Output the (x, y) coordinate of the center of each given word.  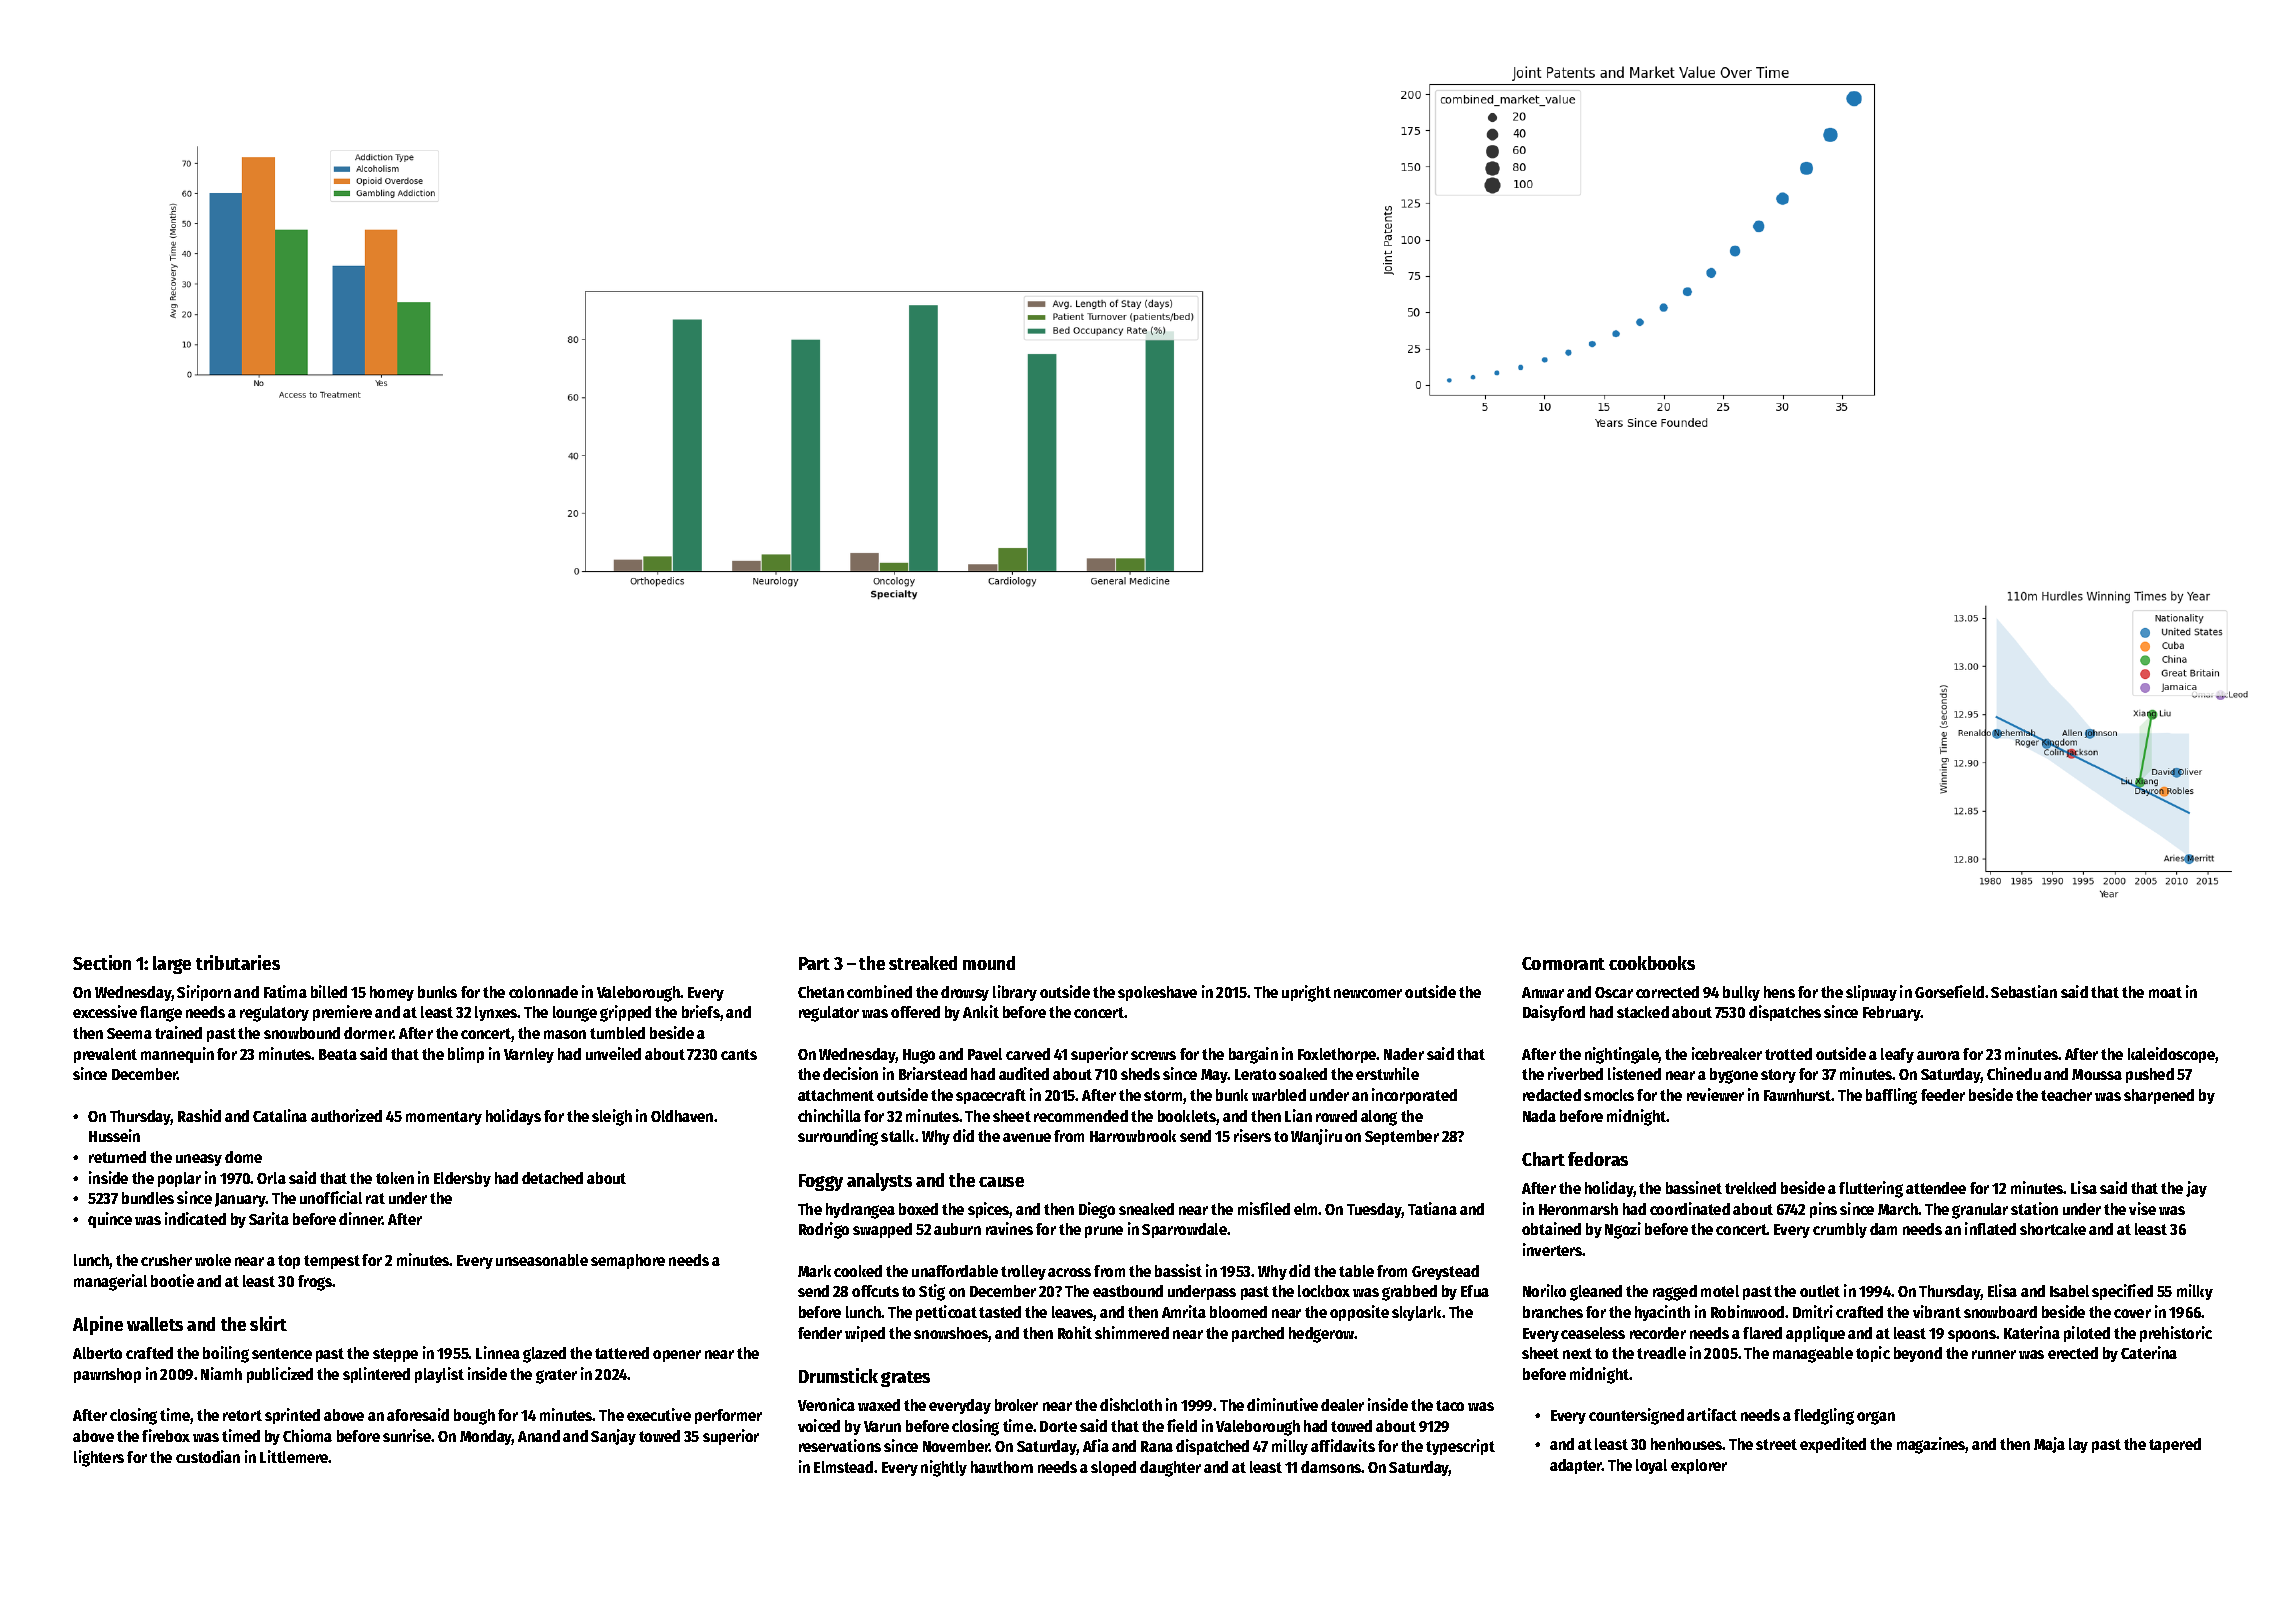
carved (1028, 1054)
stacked (1643, 1012)
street (1776, 1444)
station (2034, 1208)
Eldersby (462, 1179)
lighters (99, 1458)
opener (677, 1356)
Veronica (826, 1404)
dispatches (1785, 1013)
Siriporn (204, 993)
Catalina (280, 1115)
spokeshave (1157, 993)
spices (989, 1210)
